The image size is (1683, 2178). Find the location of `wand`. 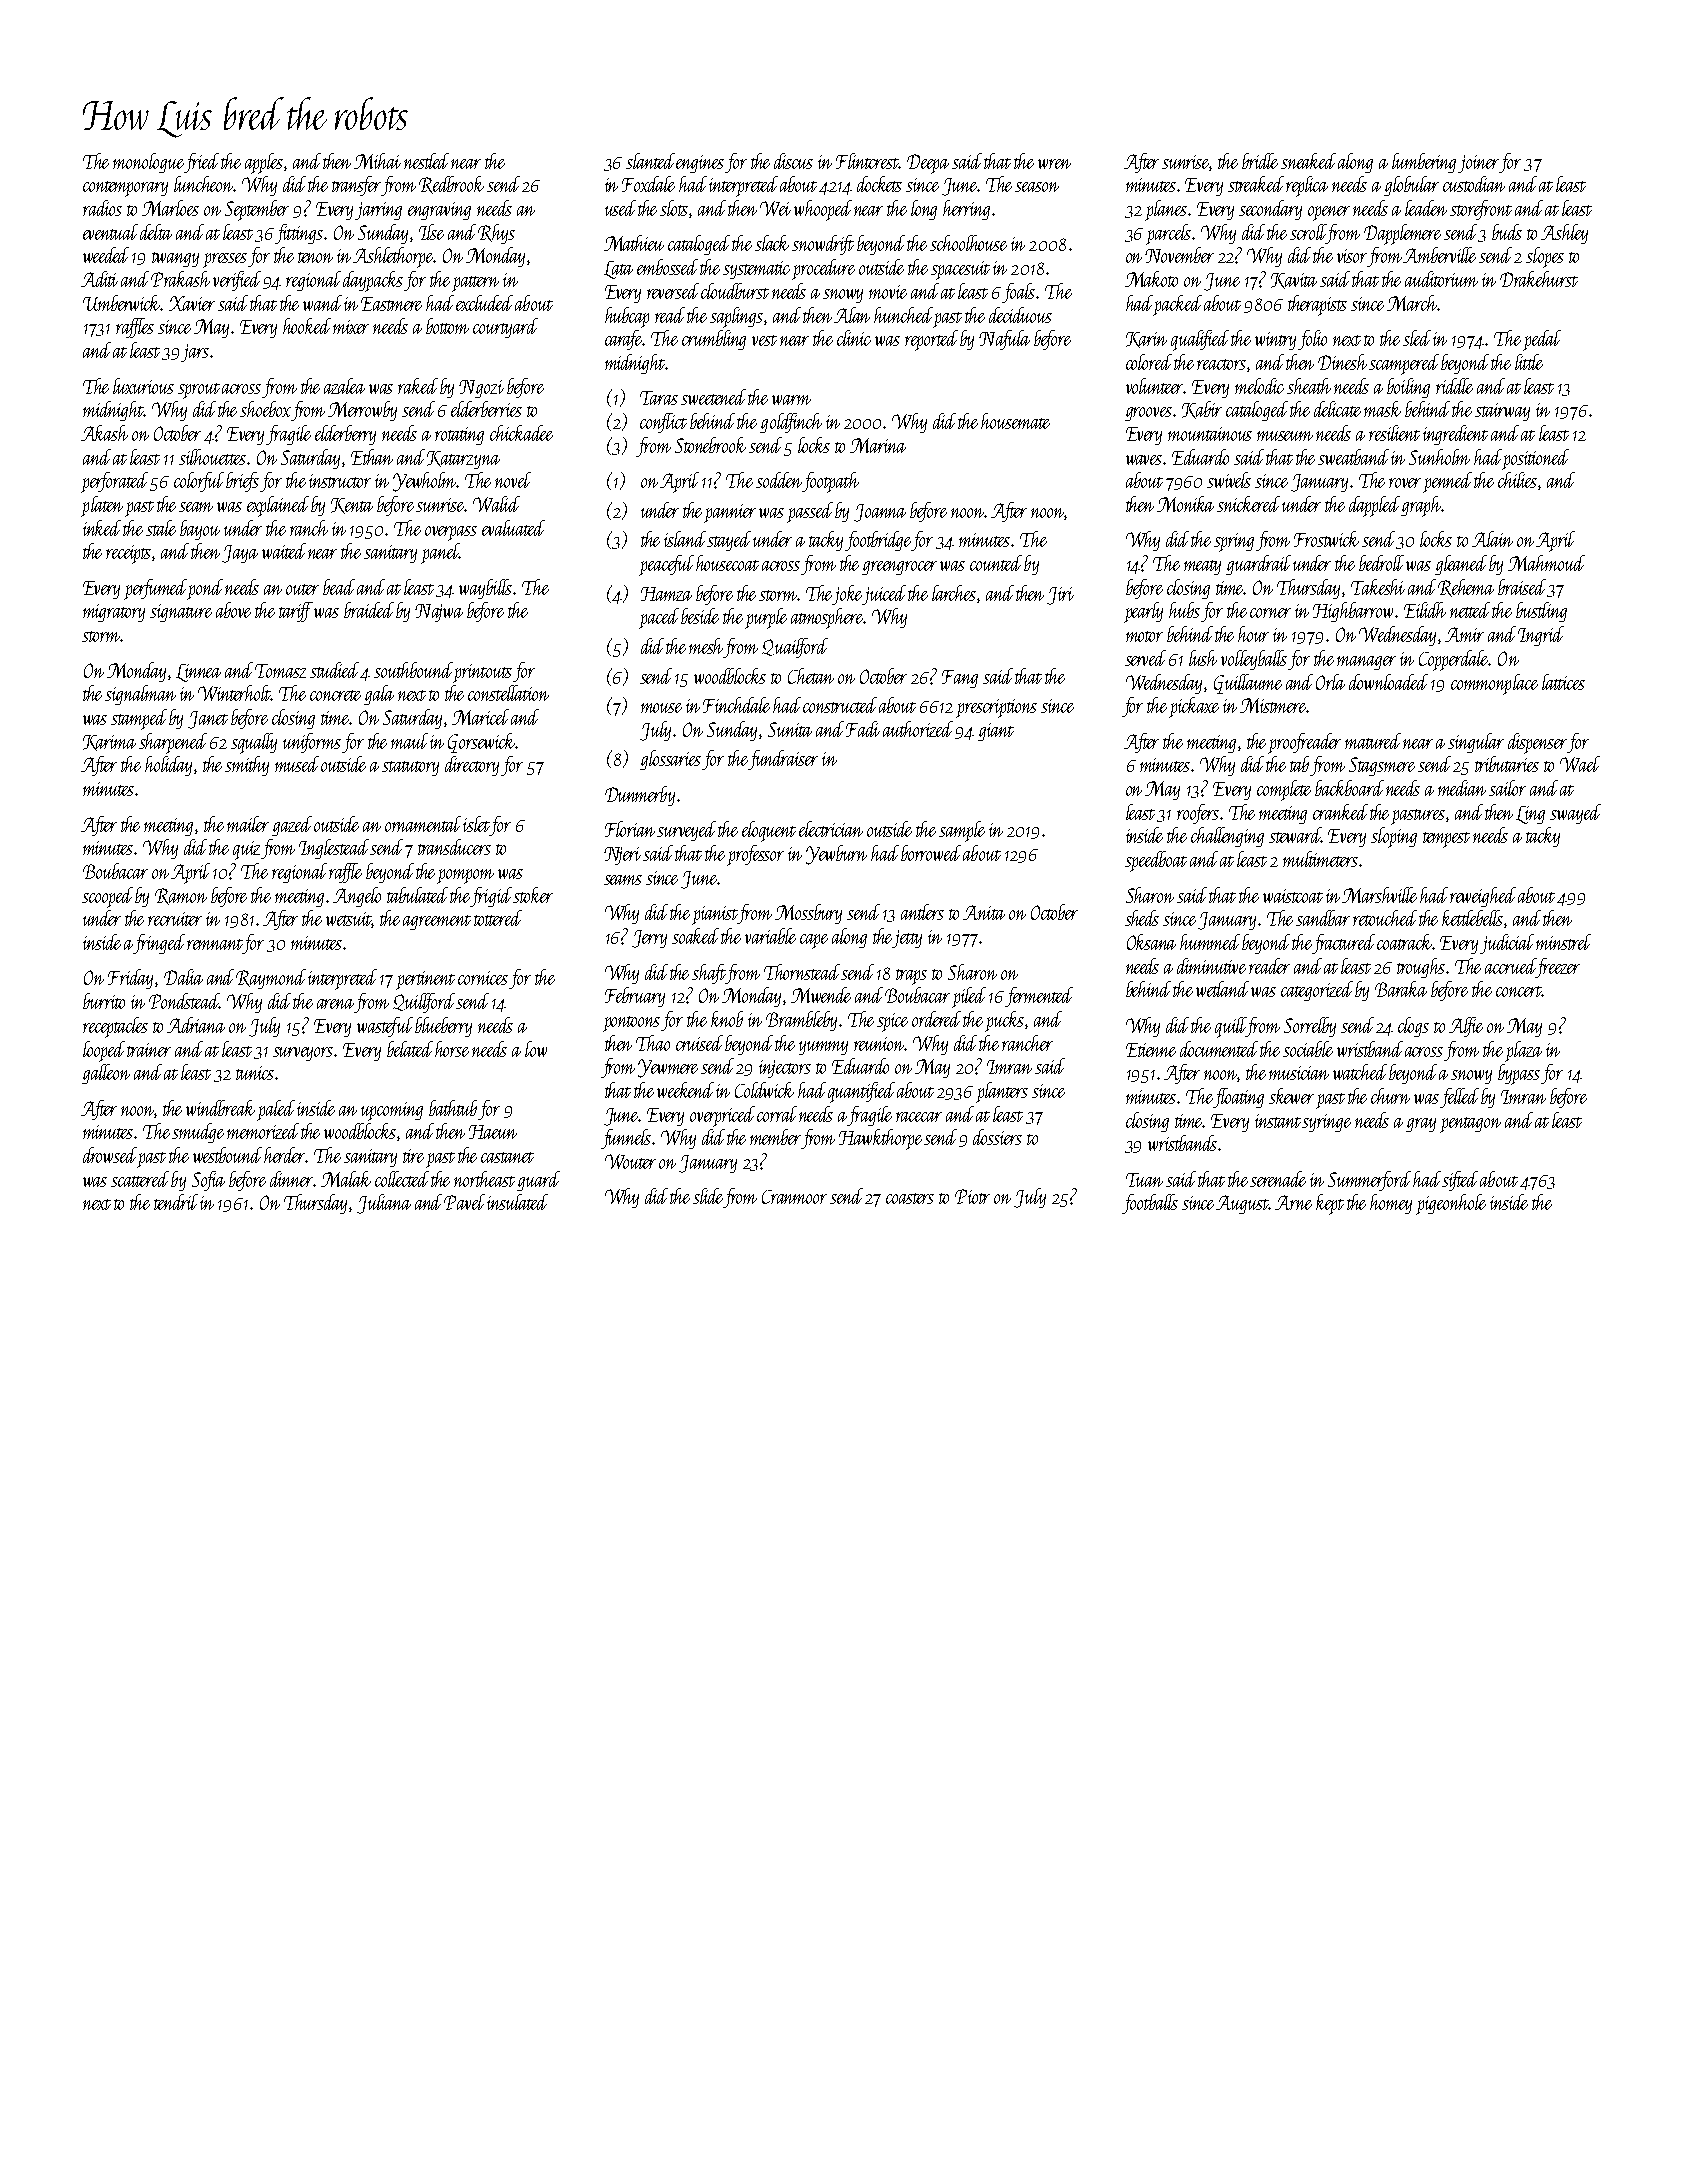

wand is located at coordinates (322, 303).
